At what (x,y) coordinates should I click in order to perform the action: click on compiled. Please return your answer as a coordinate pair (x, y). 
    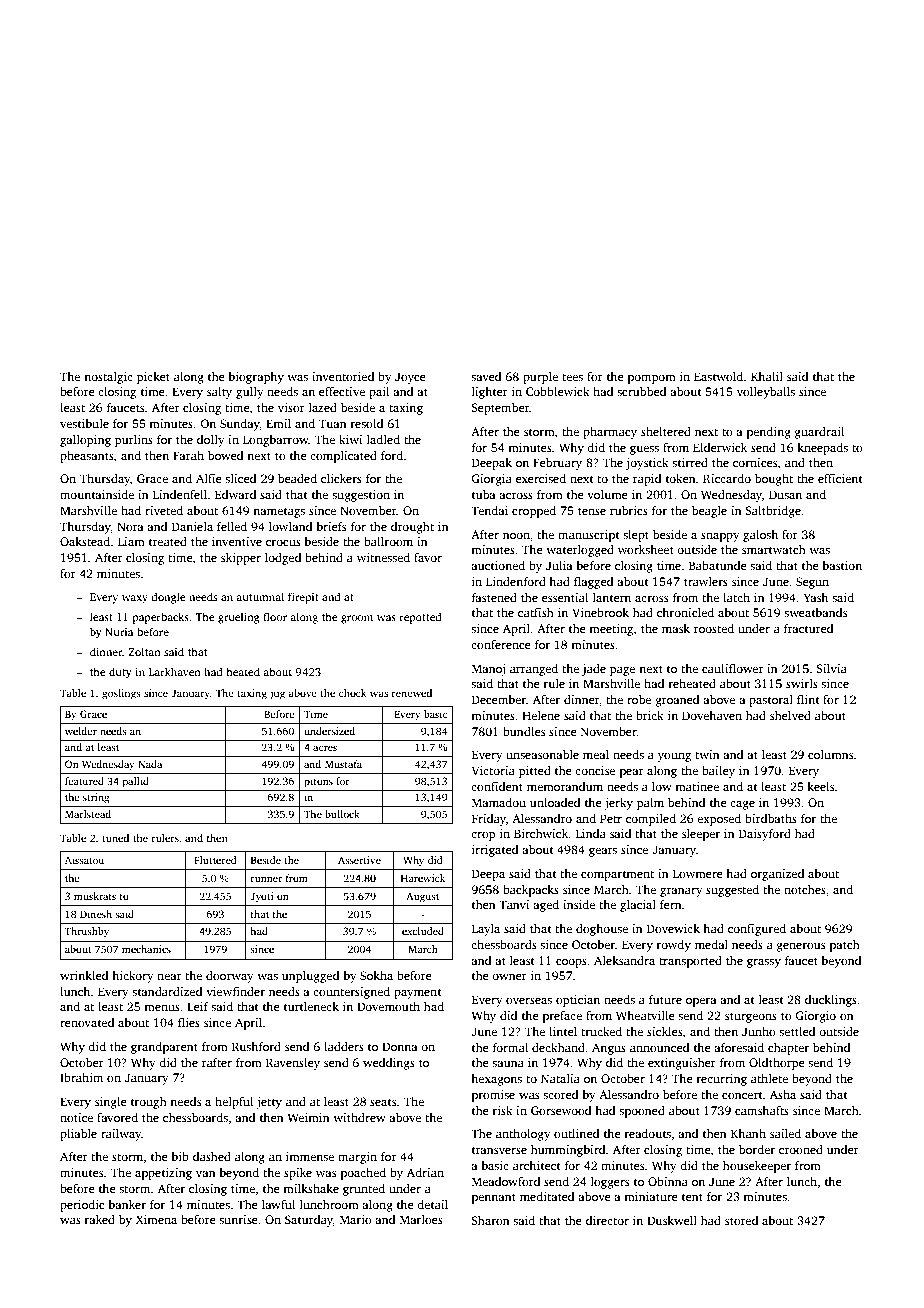
    Looking at the image, I should click on (651, 820).
